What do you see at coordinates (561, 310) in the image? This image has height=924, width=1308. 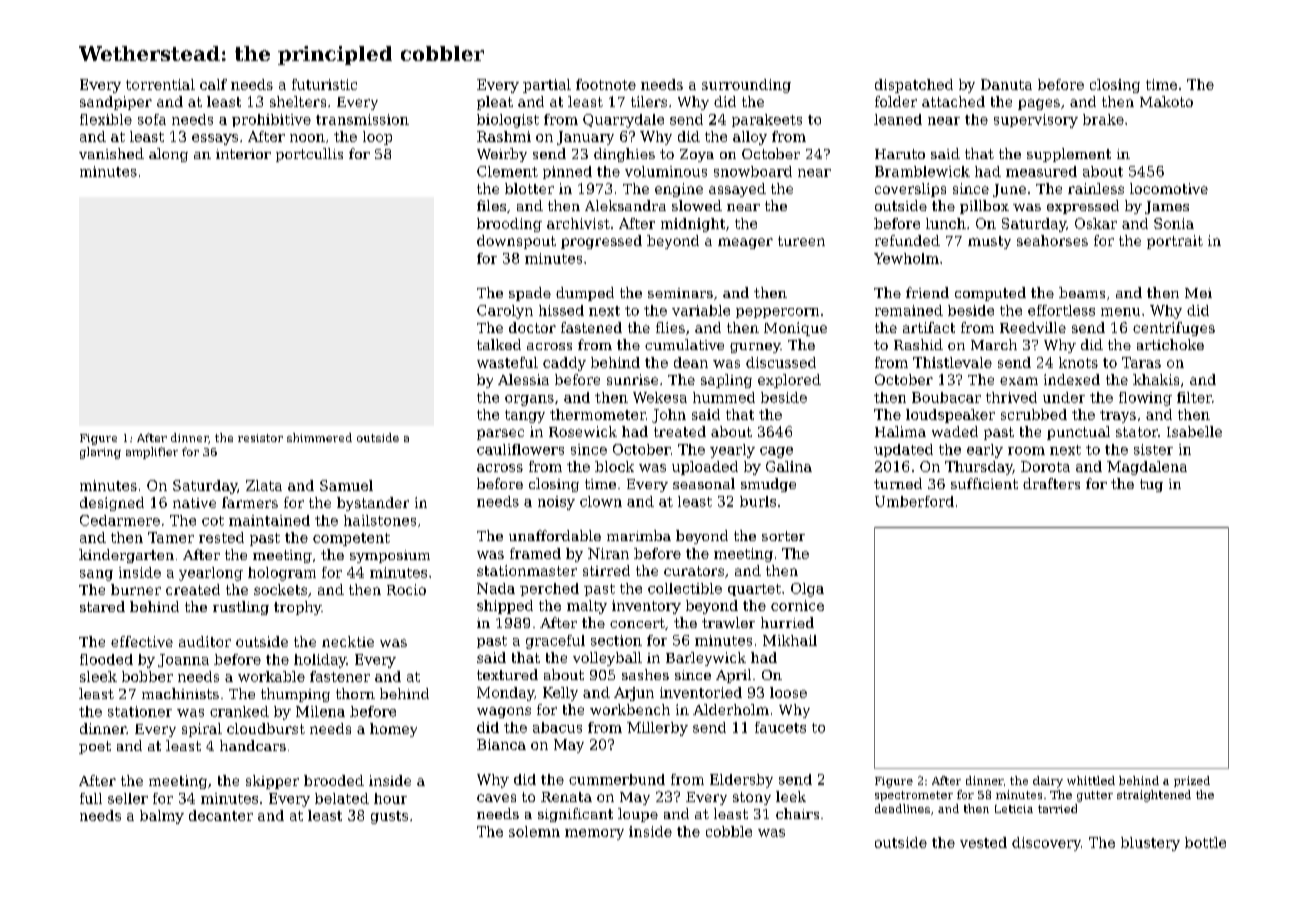 I see `hissed` at bounding box center [561, 310].
